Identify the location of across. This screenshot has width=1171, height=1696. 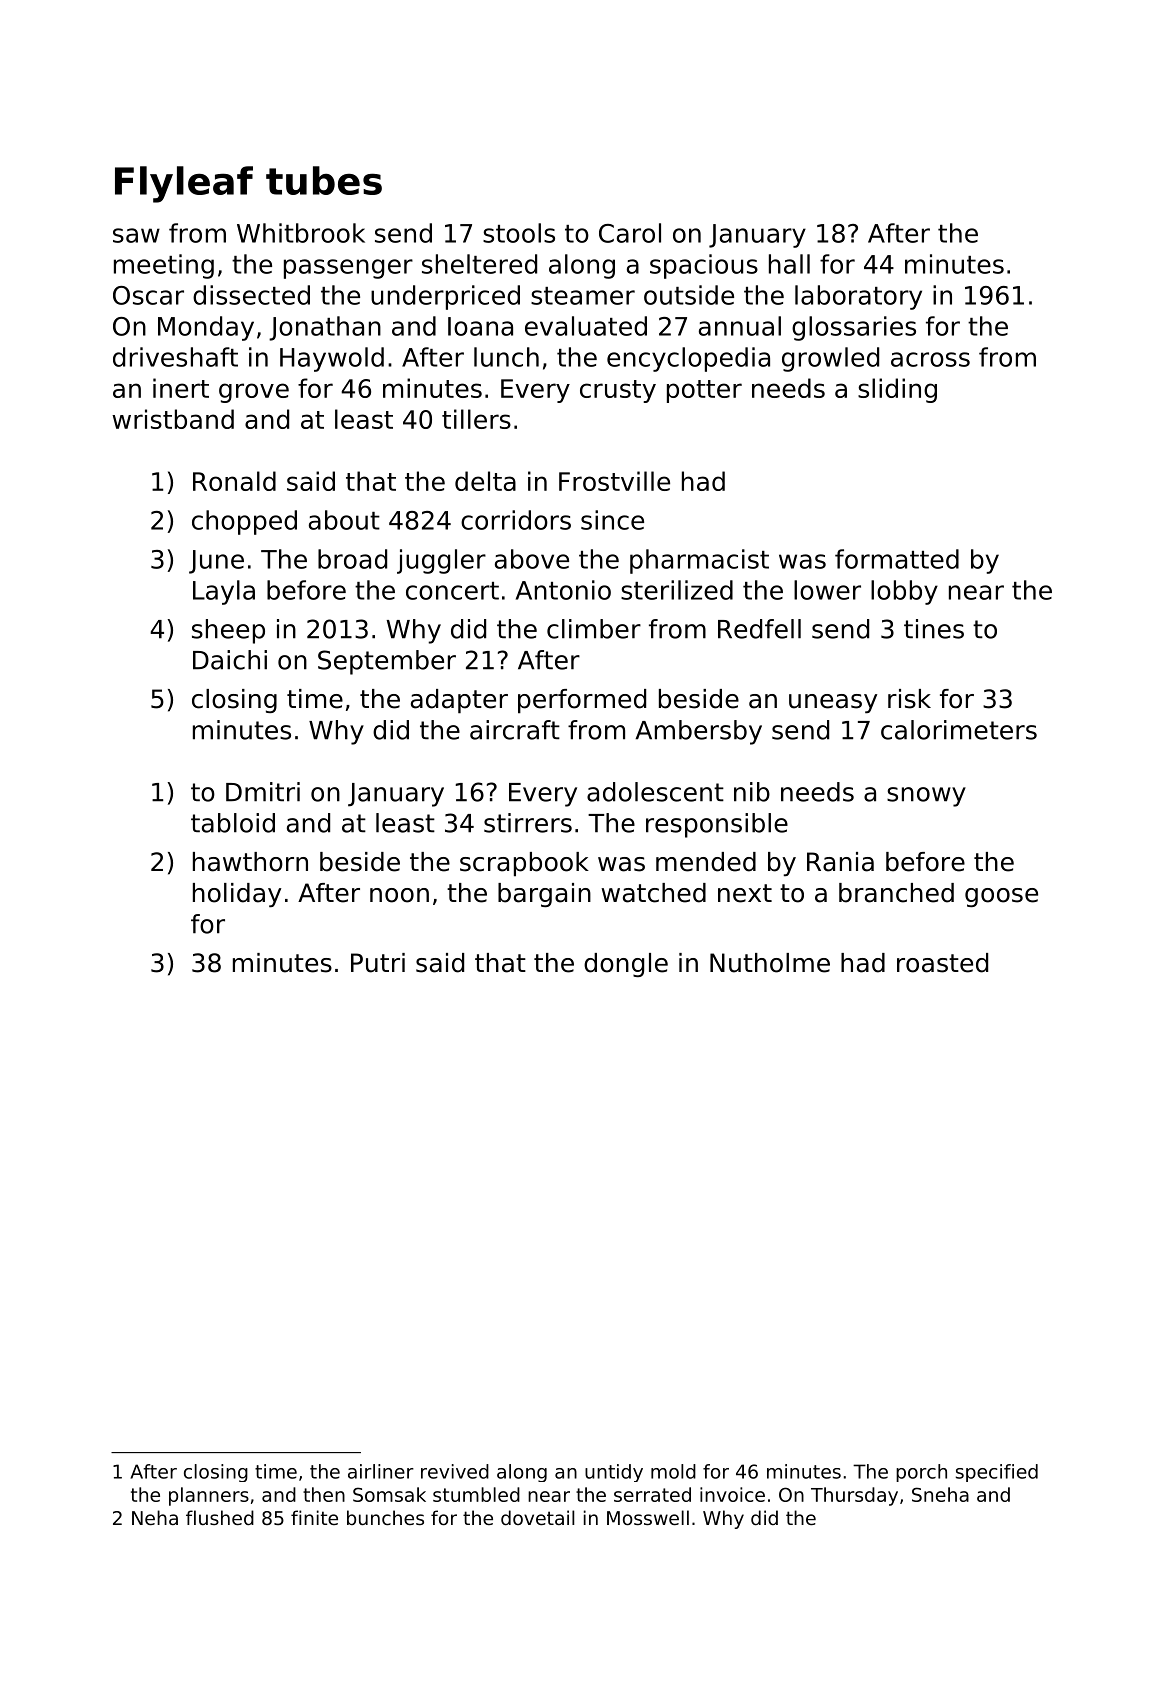
(930, 359).
